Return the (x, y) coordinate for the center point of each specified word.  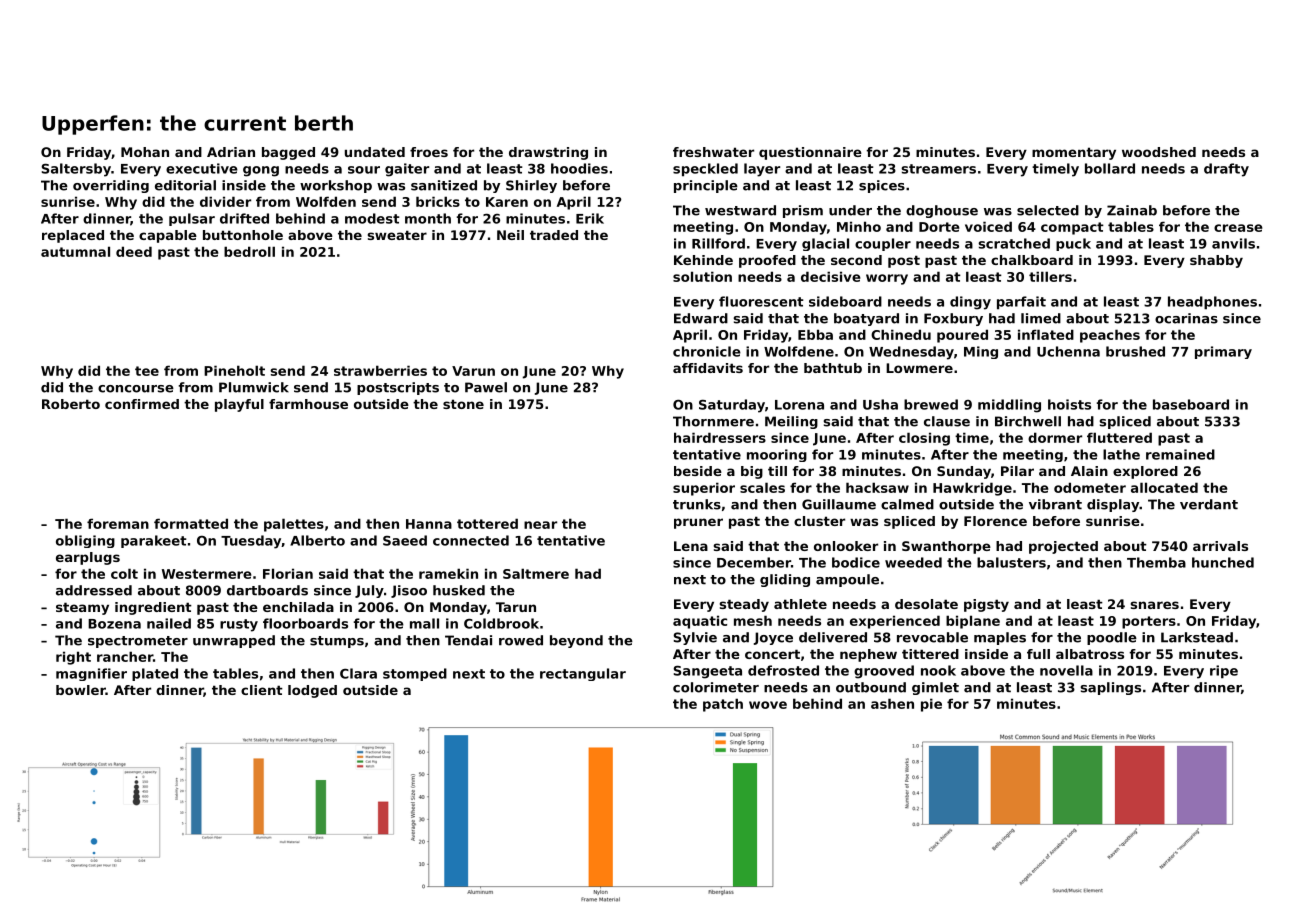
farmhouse (308, 404)
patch (723, 705)
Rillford (718, 243)
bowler (81, 690)
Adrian (231, 152)
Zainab (1132, 210)
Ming (981, 352)
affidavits (708, 368)
